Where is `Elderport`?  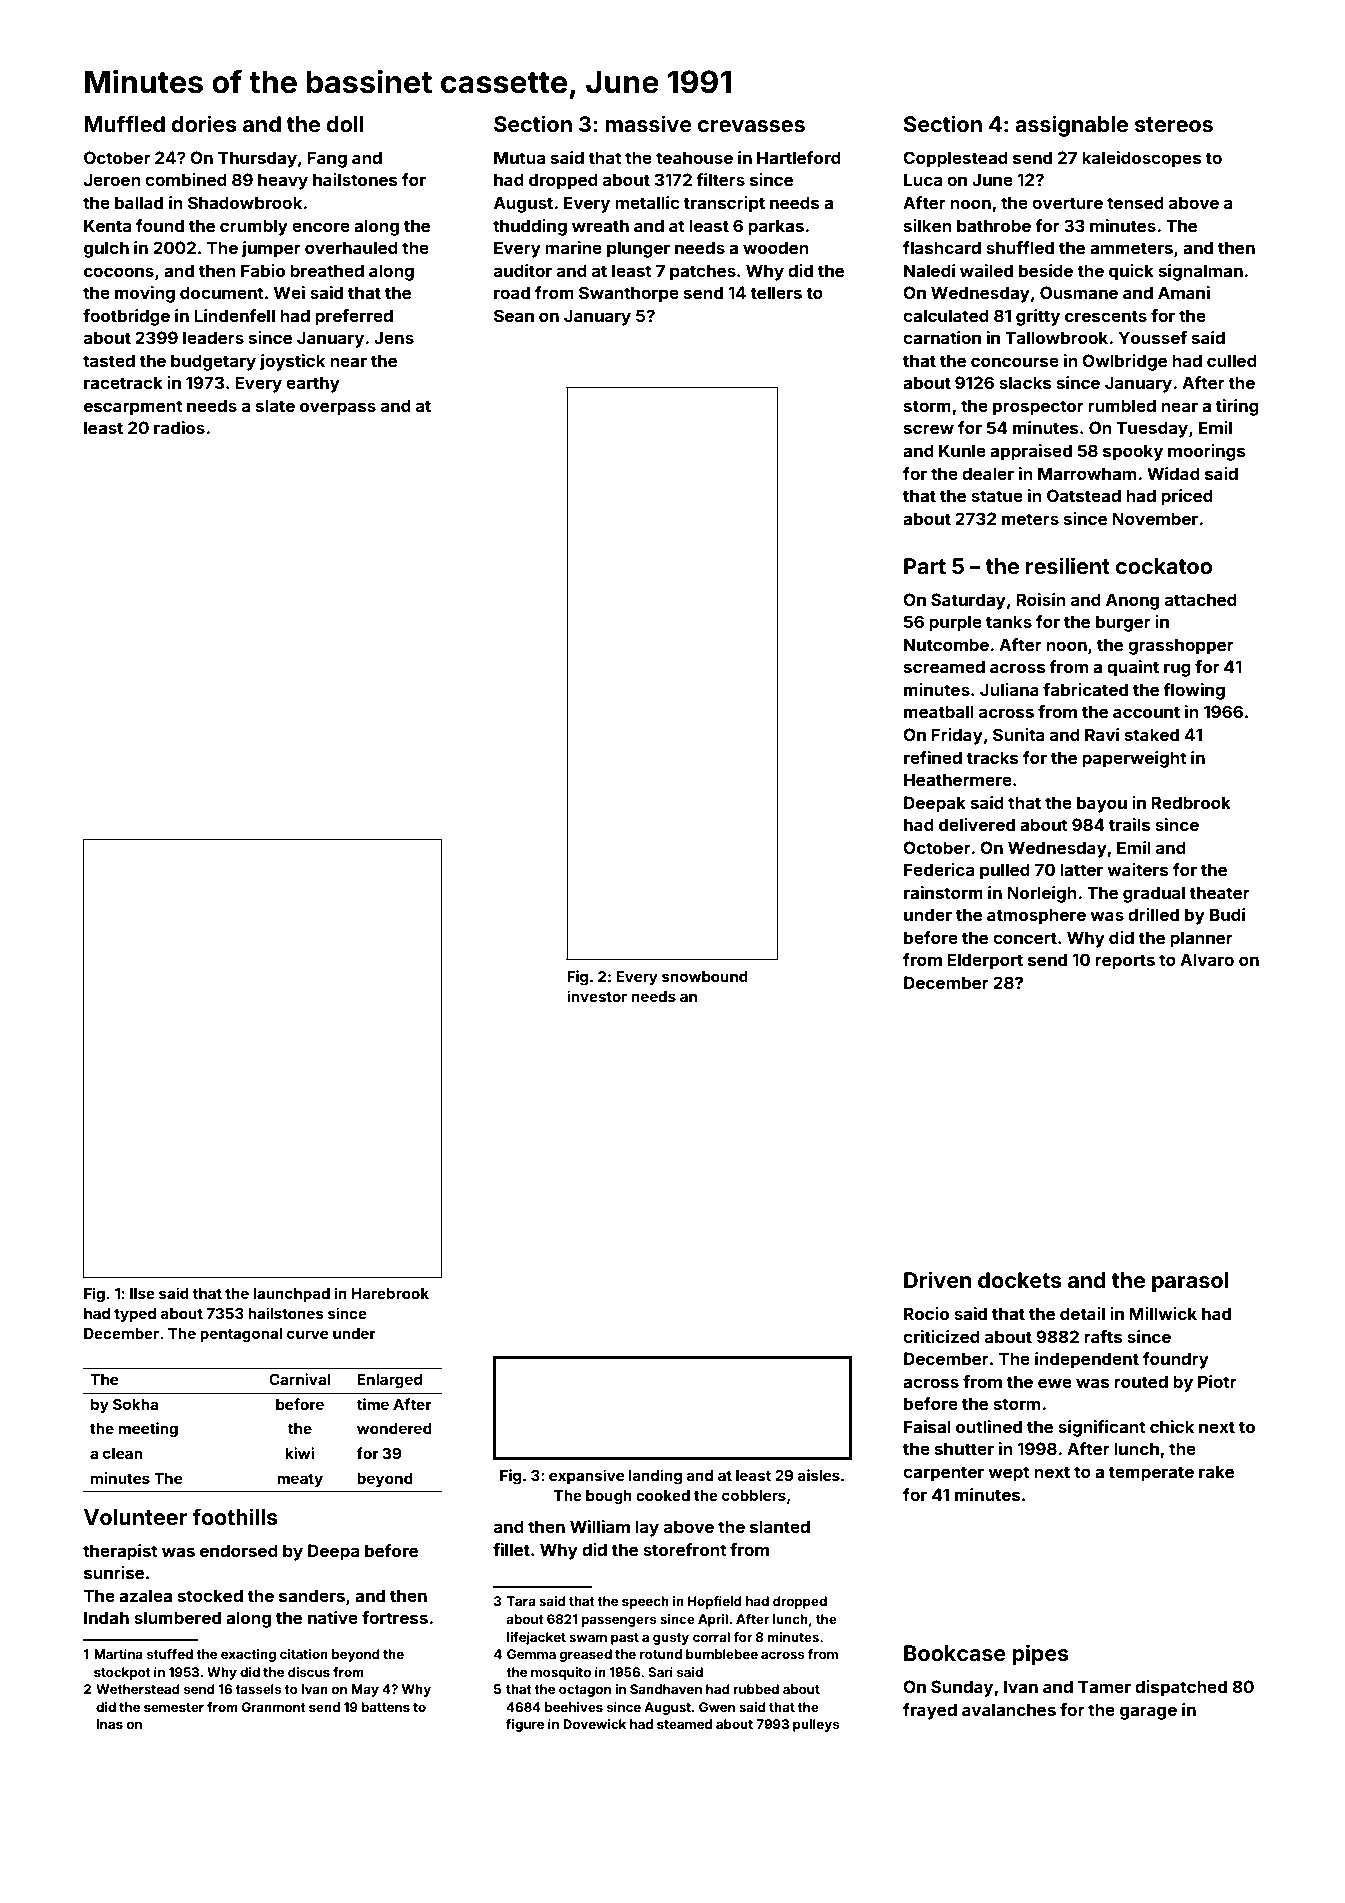
Elderport is located at coordinates (985, 961).
